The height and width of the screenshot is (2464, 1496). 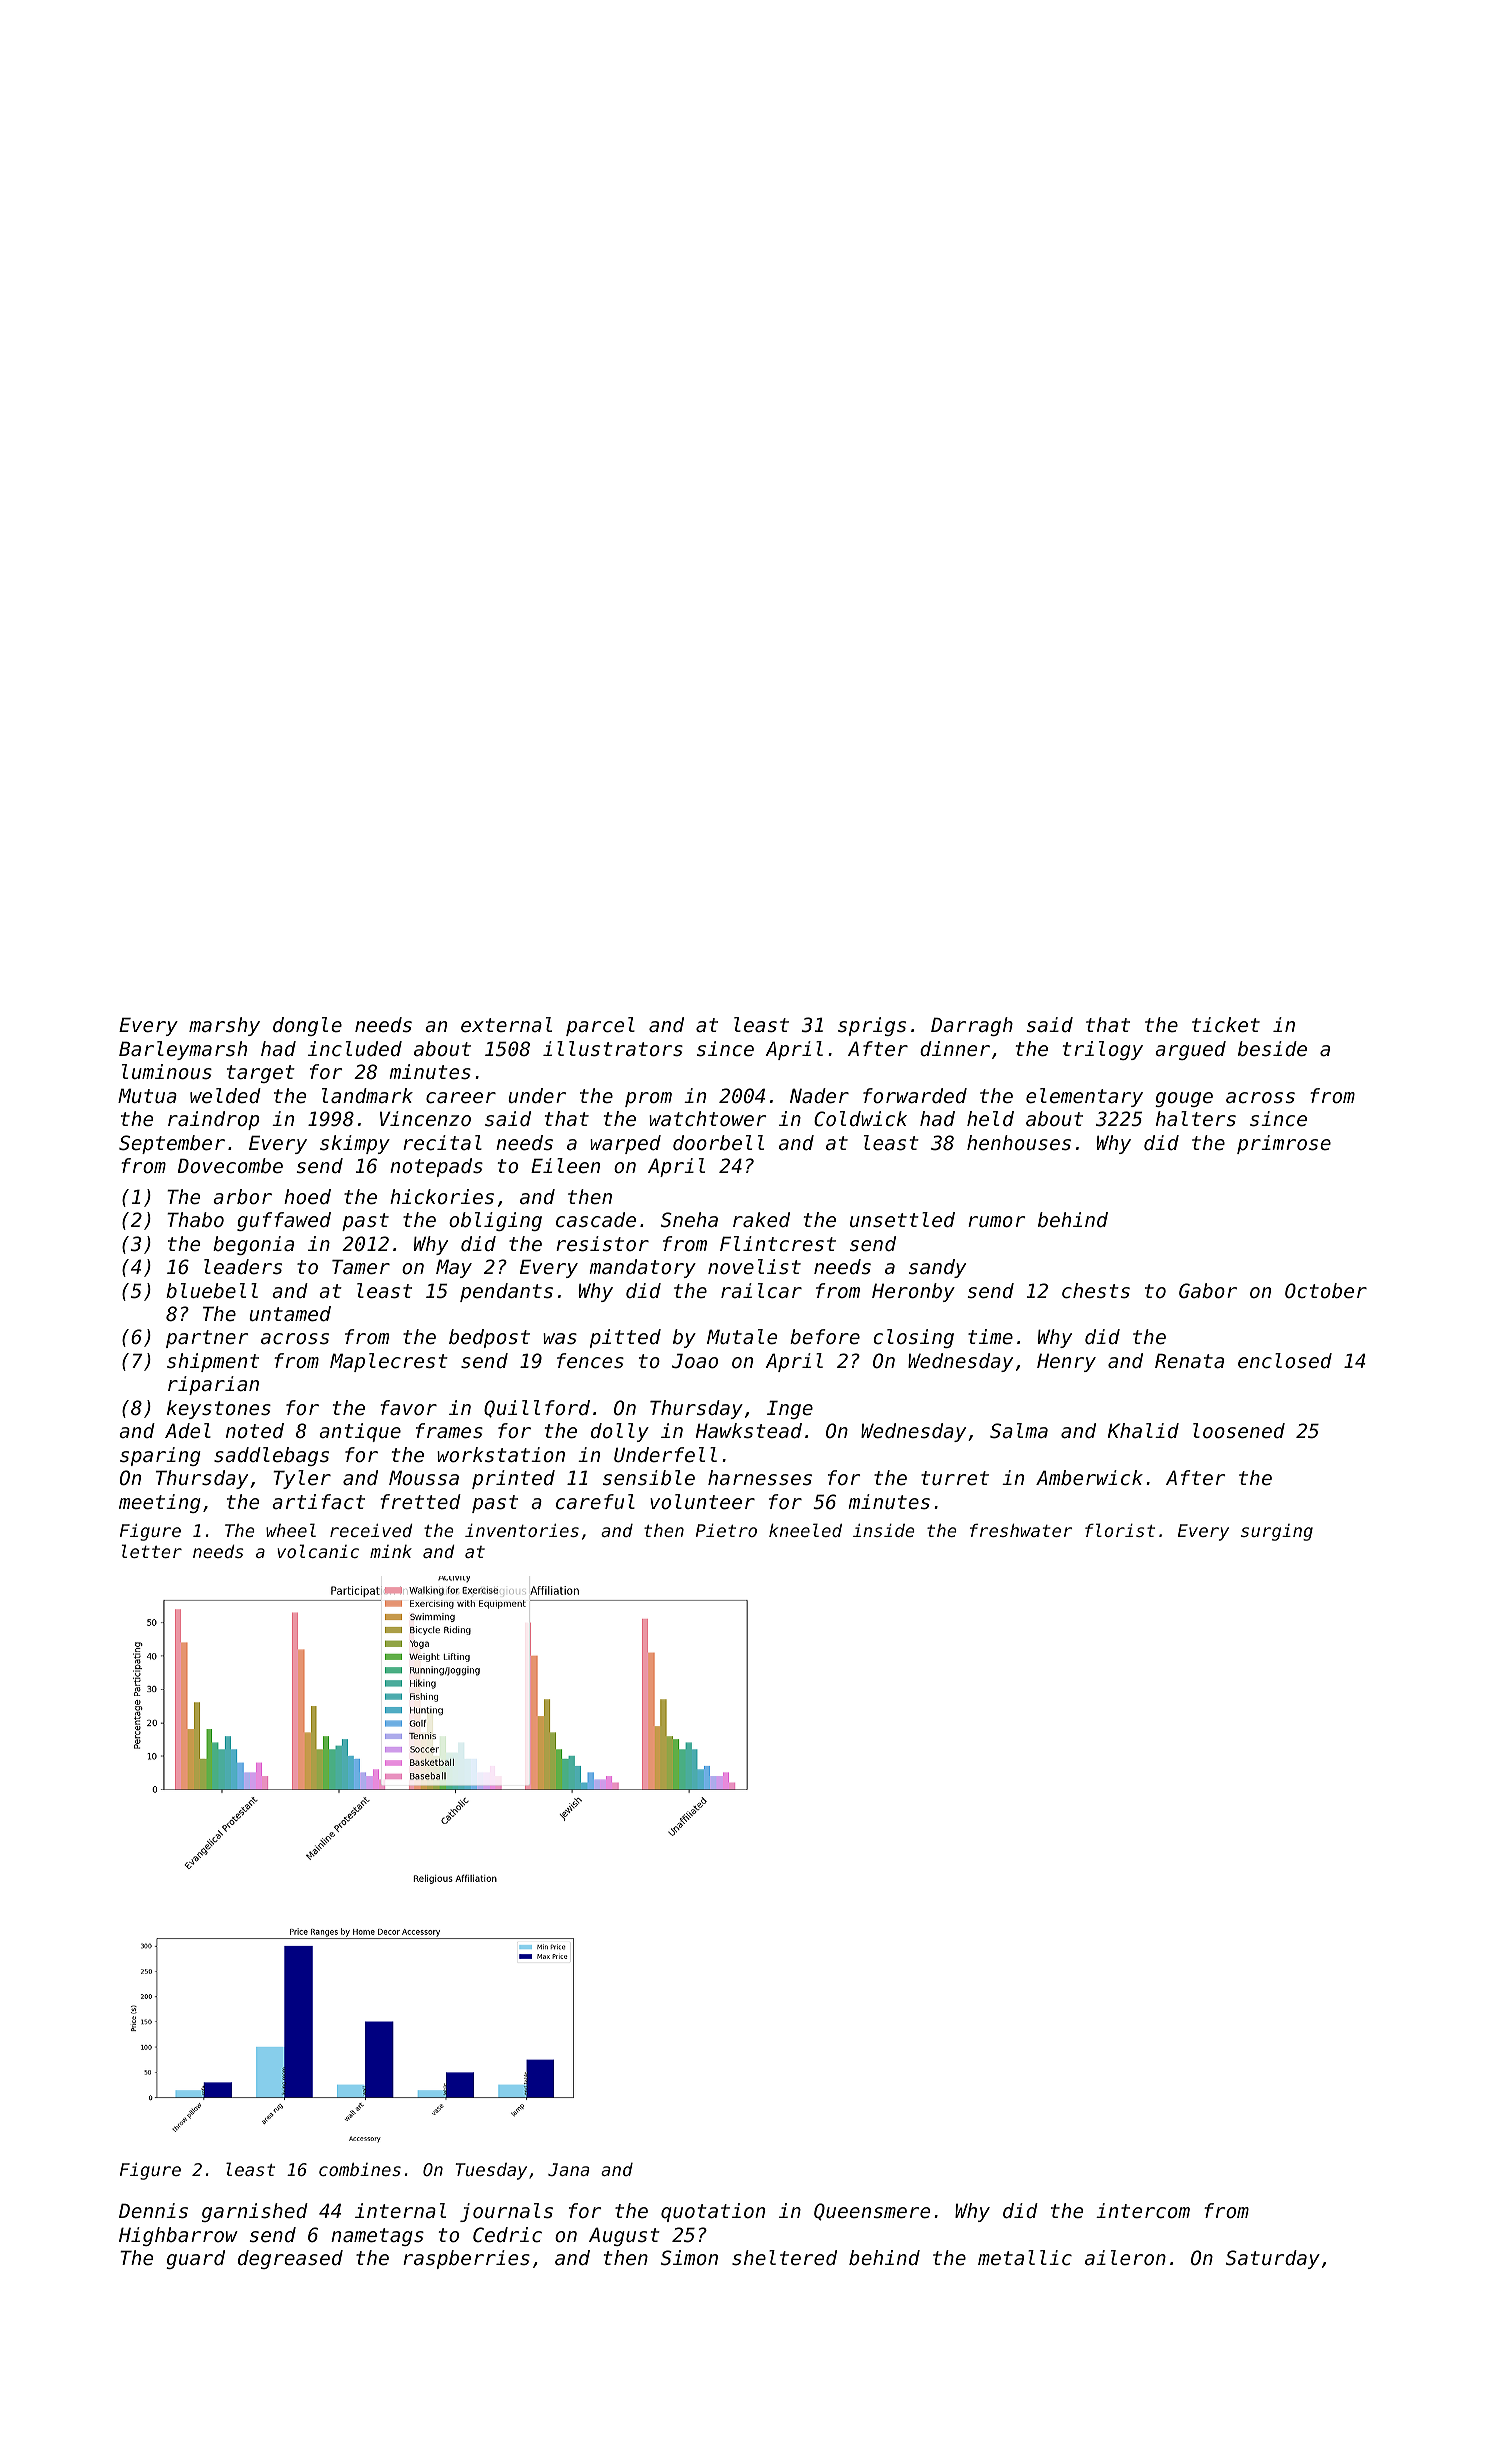 I want to click on combines, so click(x=360, y=2169).
